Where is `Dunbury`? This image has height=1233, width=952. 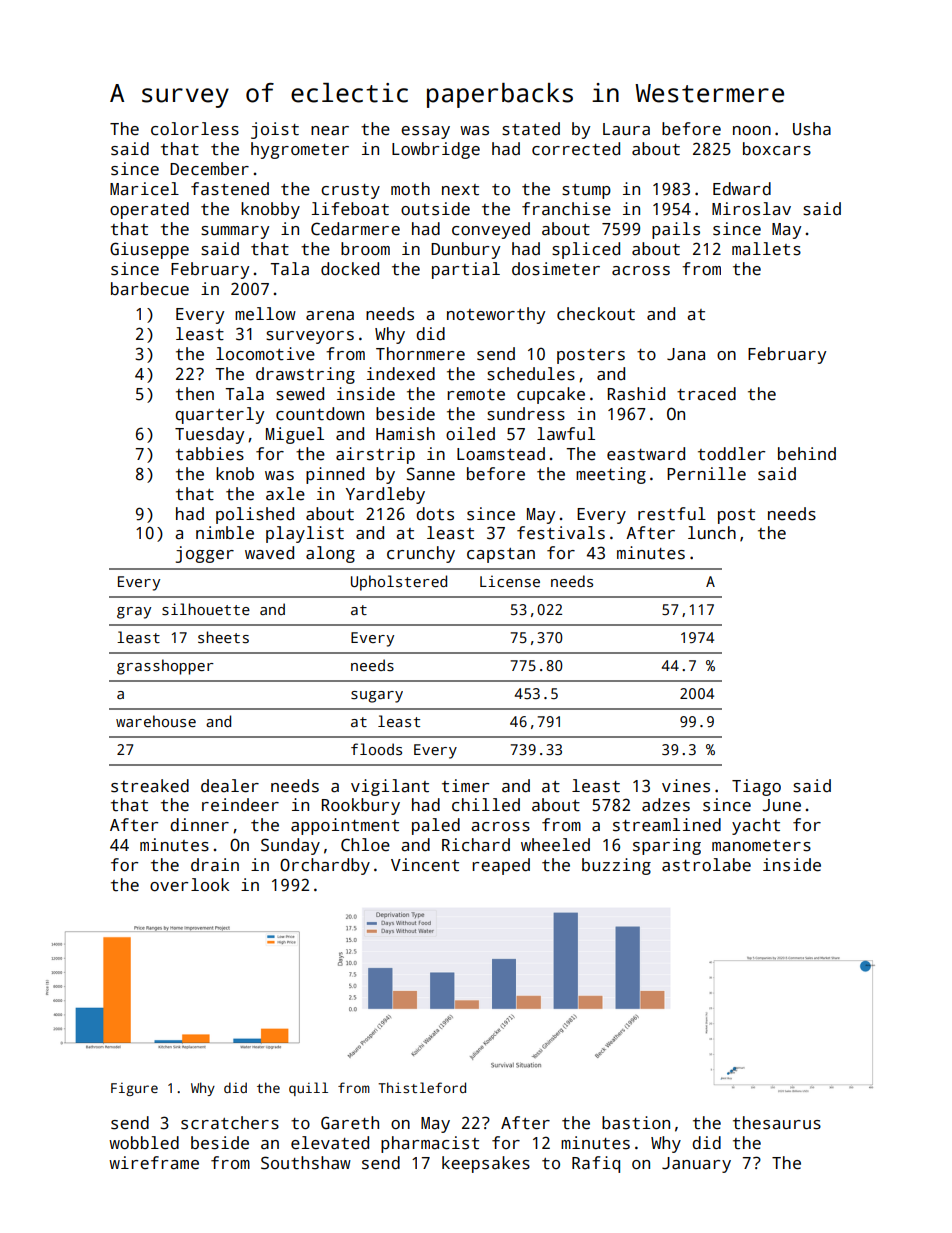
Dunbury is located at coordinates (465, 250).
